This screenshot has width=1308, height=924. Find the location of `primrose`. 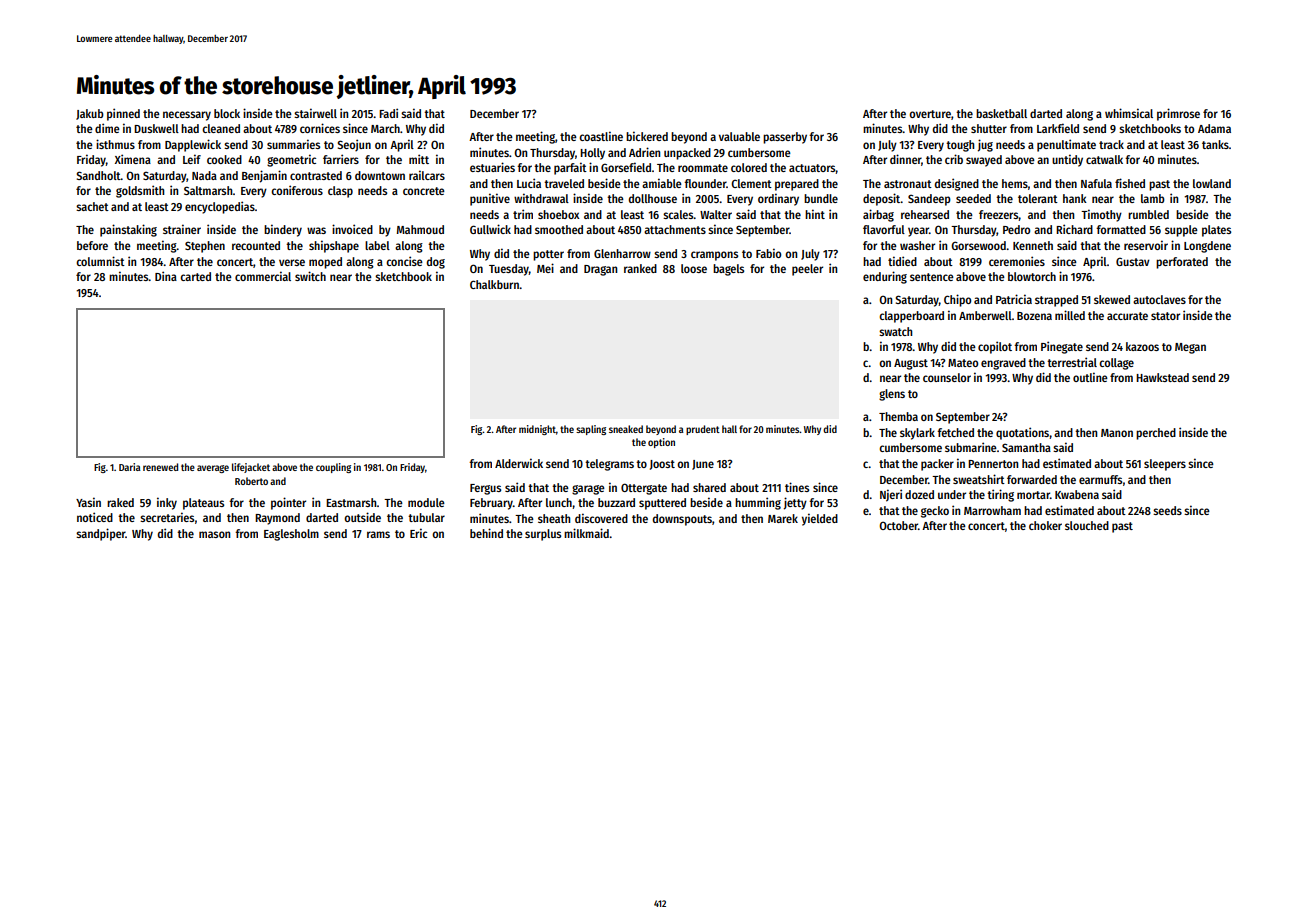

primrose is located at coordinates (1178, 114).
